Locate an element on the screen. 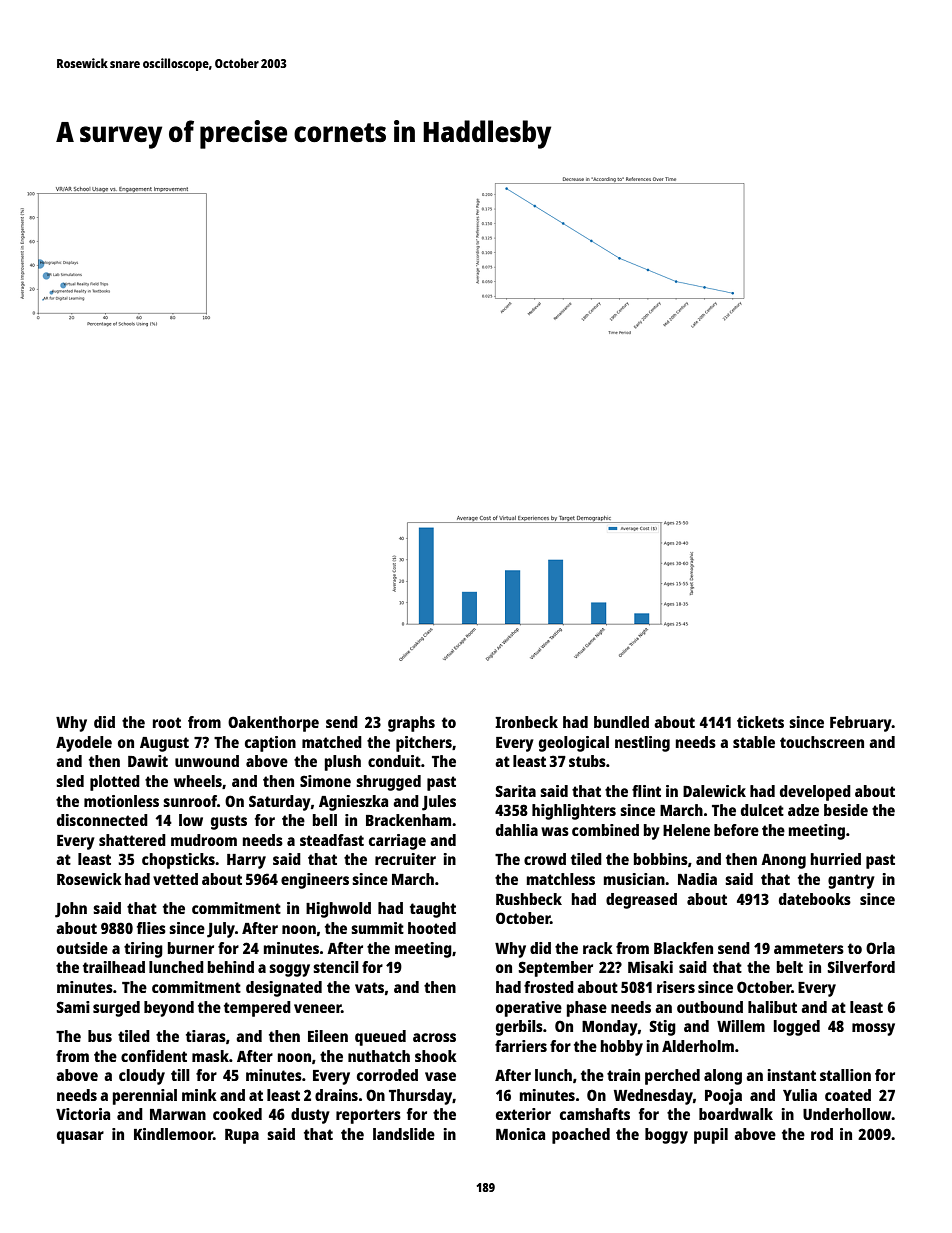  Ayodele is located at coordinates (84, 744).
